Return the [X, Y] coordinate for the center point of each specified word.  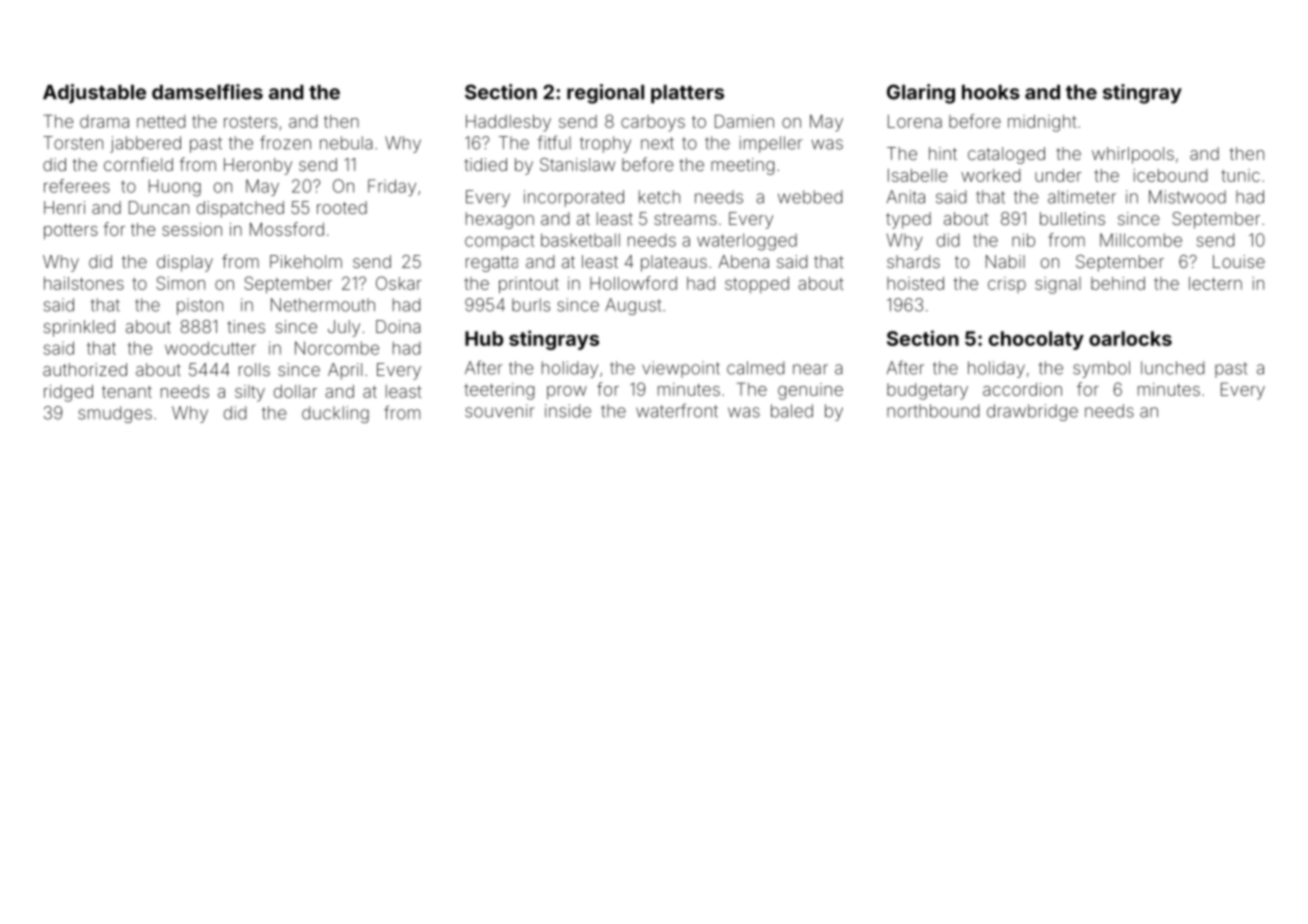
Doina [398, 326]
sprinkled [79, 328]
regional [605, 94]
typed [908, 220]
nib [1023, 240]
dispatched [240, 209]
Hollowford [633, 283]
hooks [991, 92]
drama [104, 121]
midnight [1042, 123]
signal [1058, 285]
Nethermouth [323, 305]
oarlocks [1130, 338]
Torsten [73, 143]
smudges [115, 414]
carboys [653, 123]
